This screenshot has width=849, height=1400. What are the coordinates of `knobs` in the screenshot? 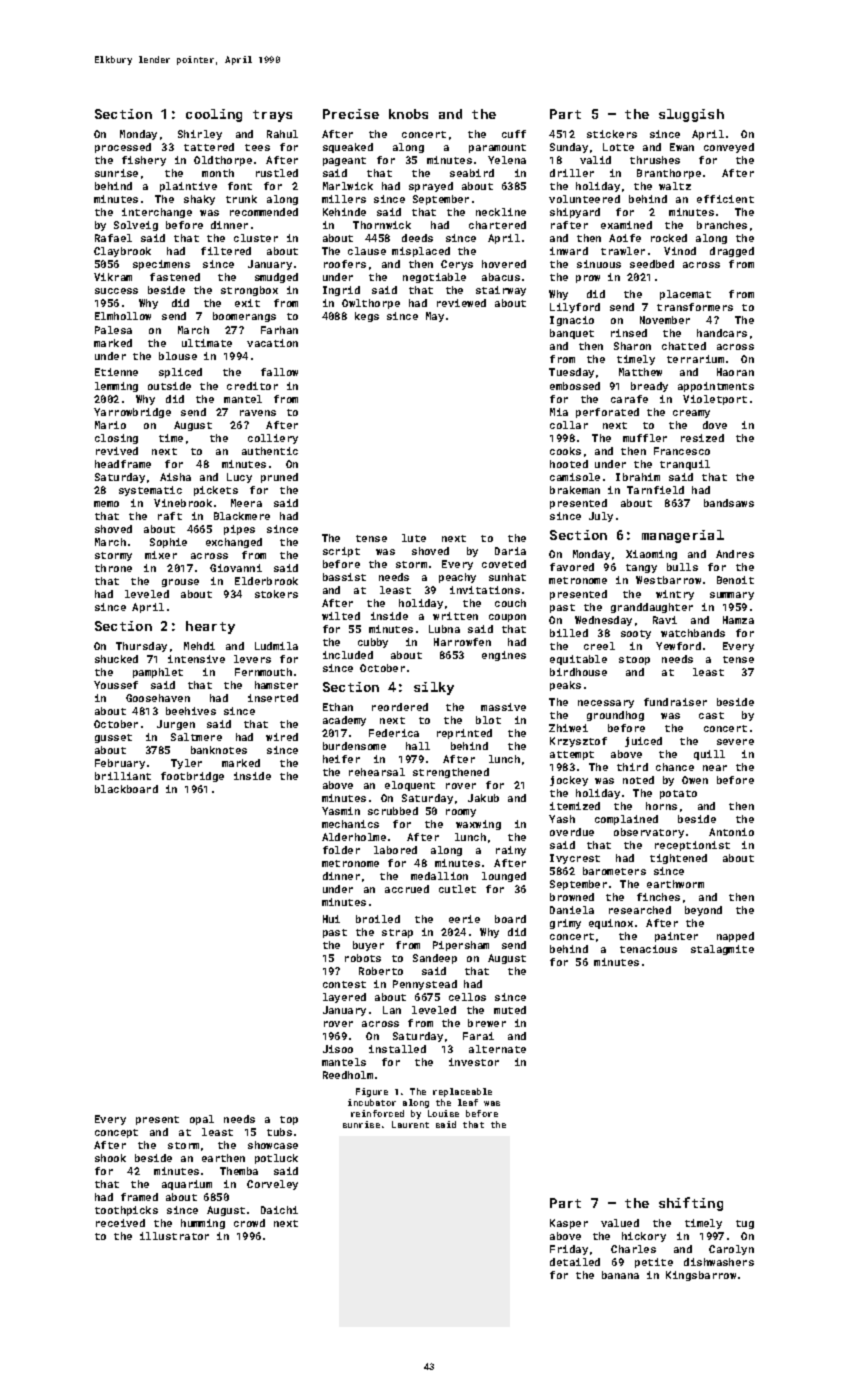 It's located at (408, 114).
